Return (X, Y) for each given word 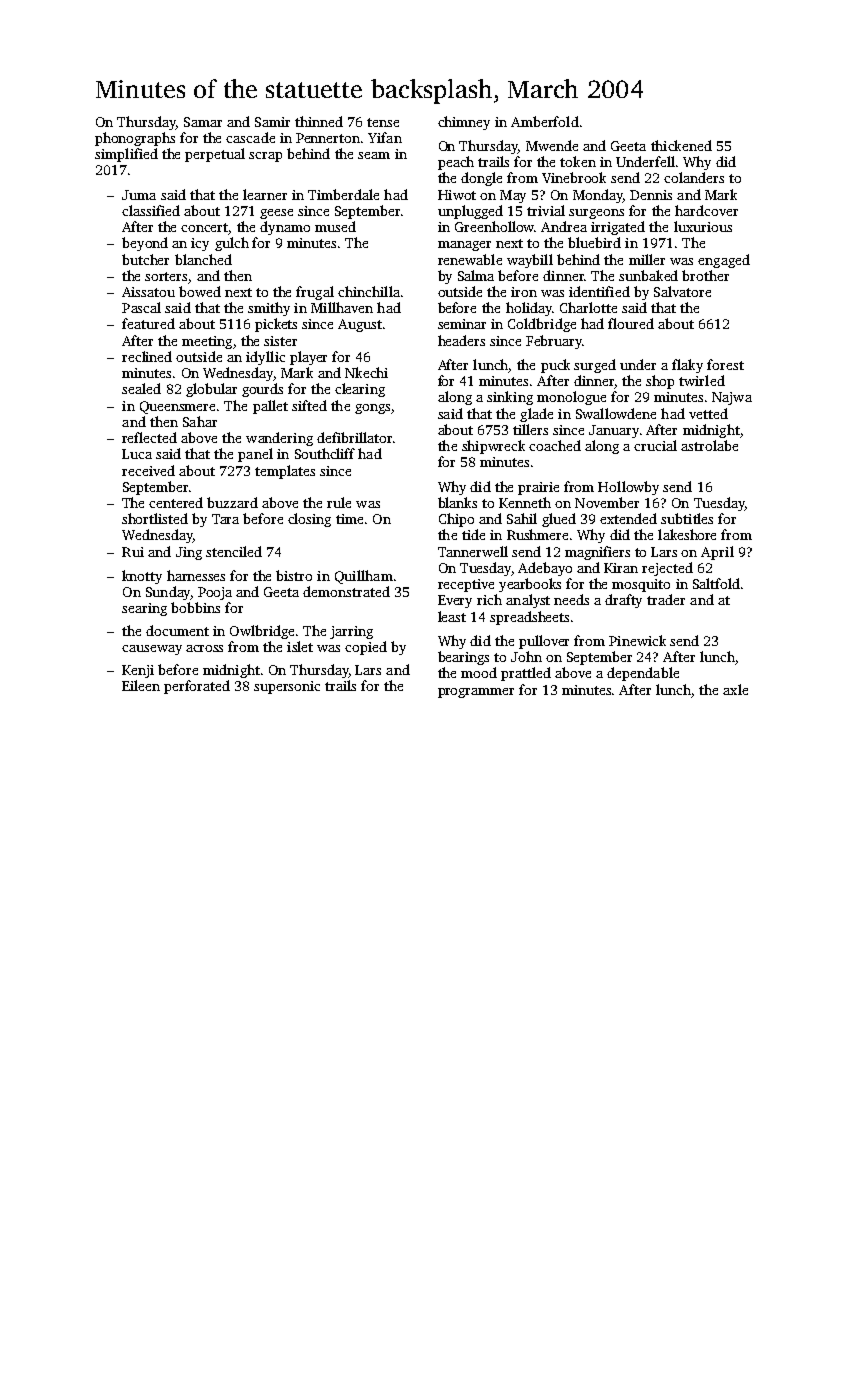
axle (735, 689)
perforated (197, 687)
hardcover (706, 210)
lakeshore (687, 534)
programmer (476, 693)
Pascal (141, 307)
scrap (265, 157)
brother (705, 275)
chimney (464, 123)
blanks (457, 502)
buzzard (232, 502)
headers (461, 340)
